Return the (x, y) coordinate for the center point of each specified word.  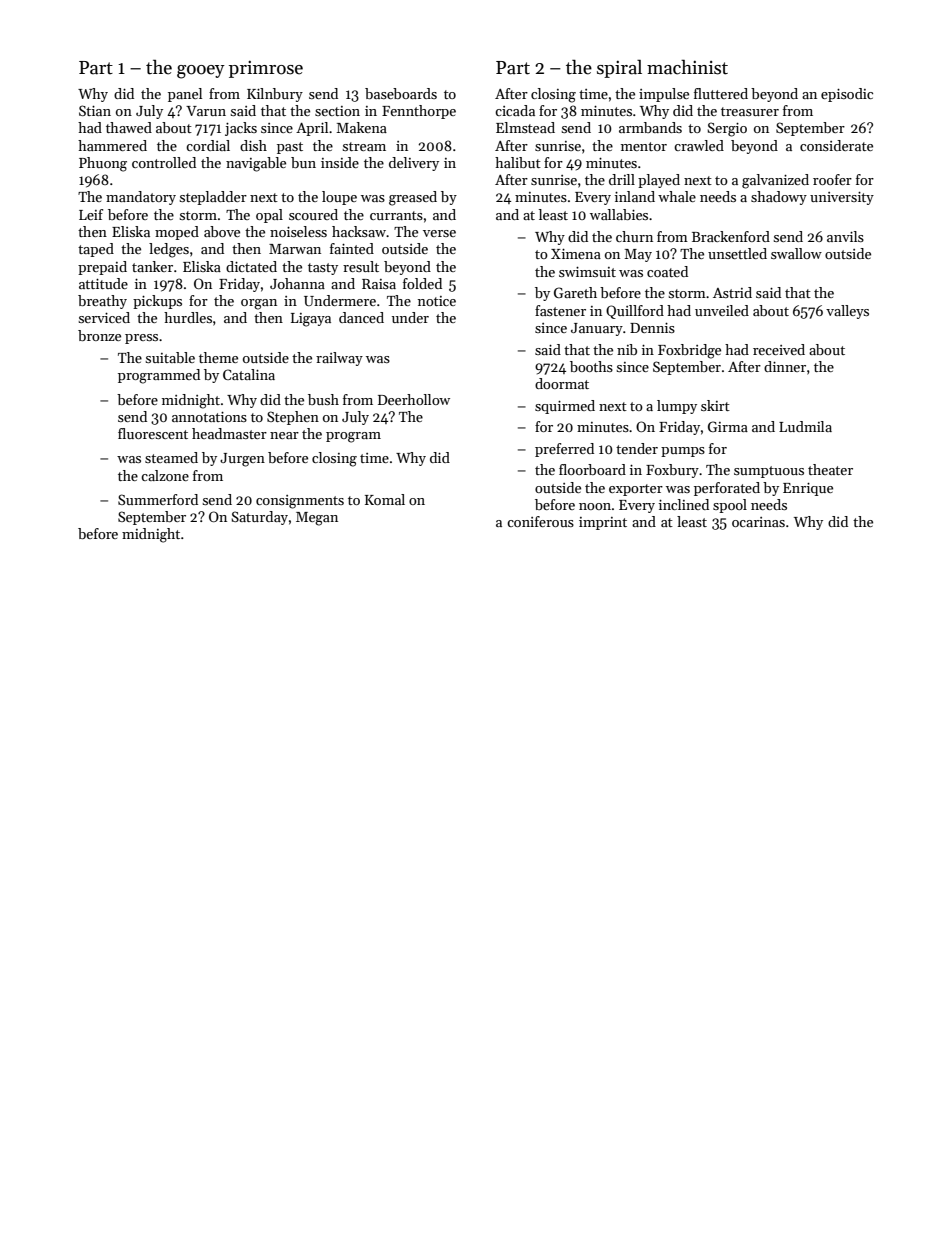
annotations (209, 417)
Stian (95, 110)
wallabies (619, 214)
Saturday (259, 518)
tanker (152, 266)
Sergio (727, 129)
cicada (515, 110)
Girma (728, 426)
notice (437, 301)
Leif (91, 214)
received (779, 349)
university (842, 198)
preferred (564, 450)
